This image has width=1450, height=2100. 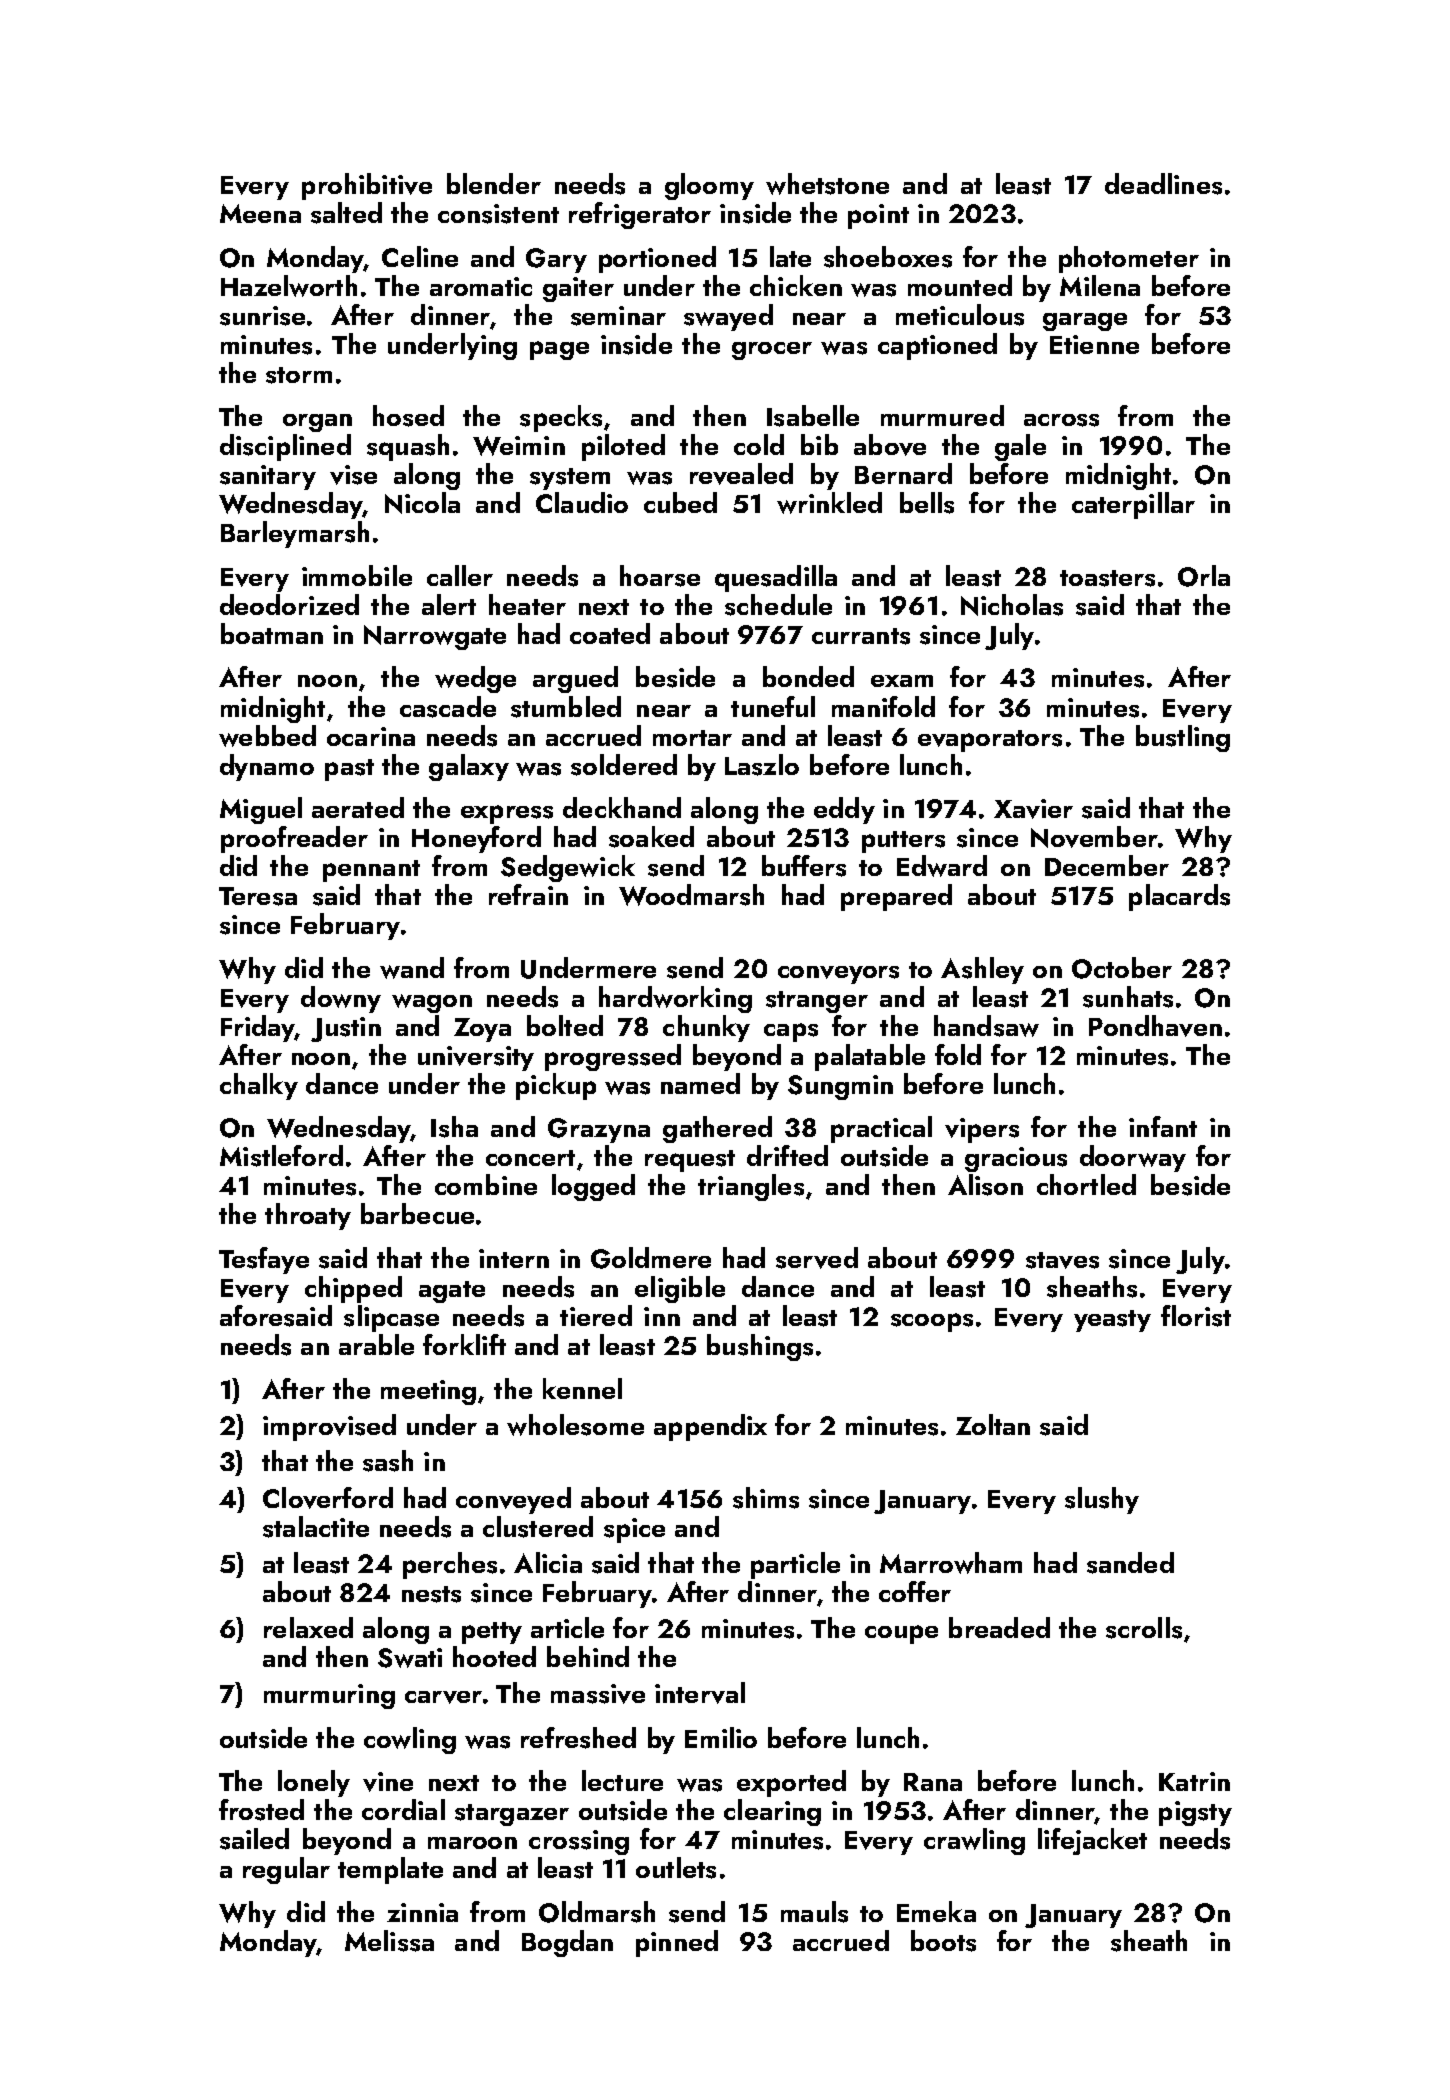 I want to click on sailed, so click(x=254, y=1839).
